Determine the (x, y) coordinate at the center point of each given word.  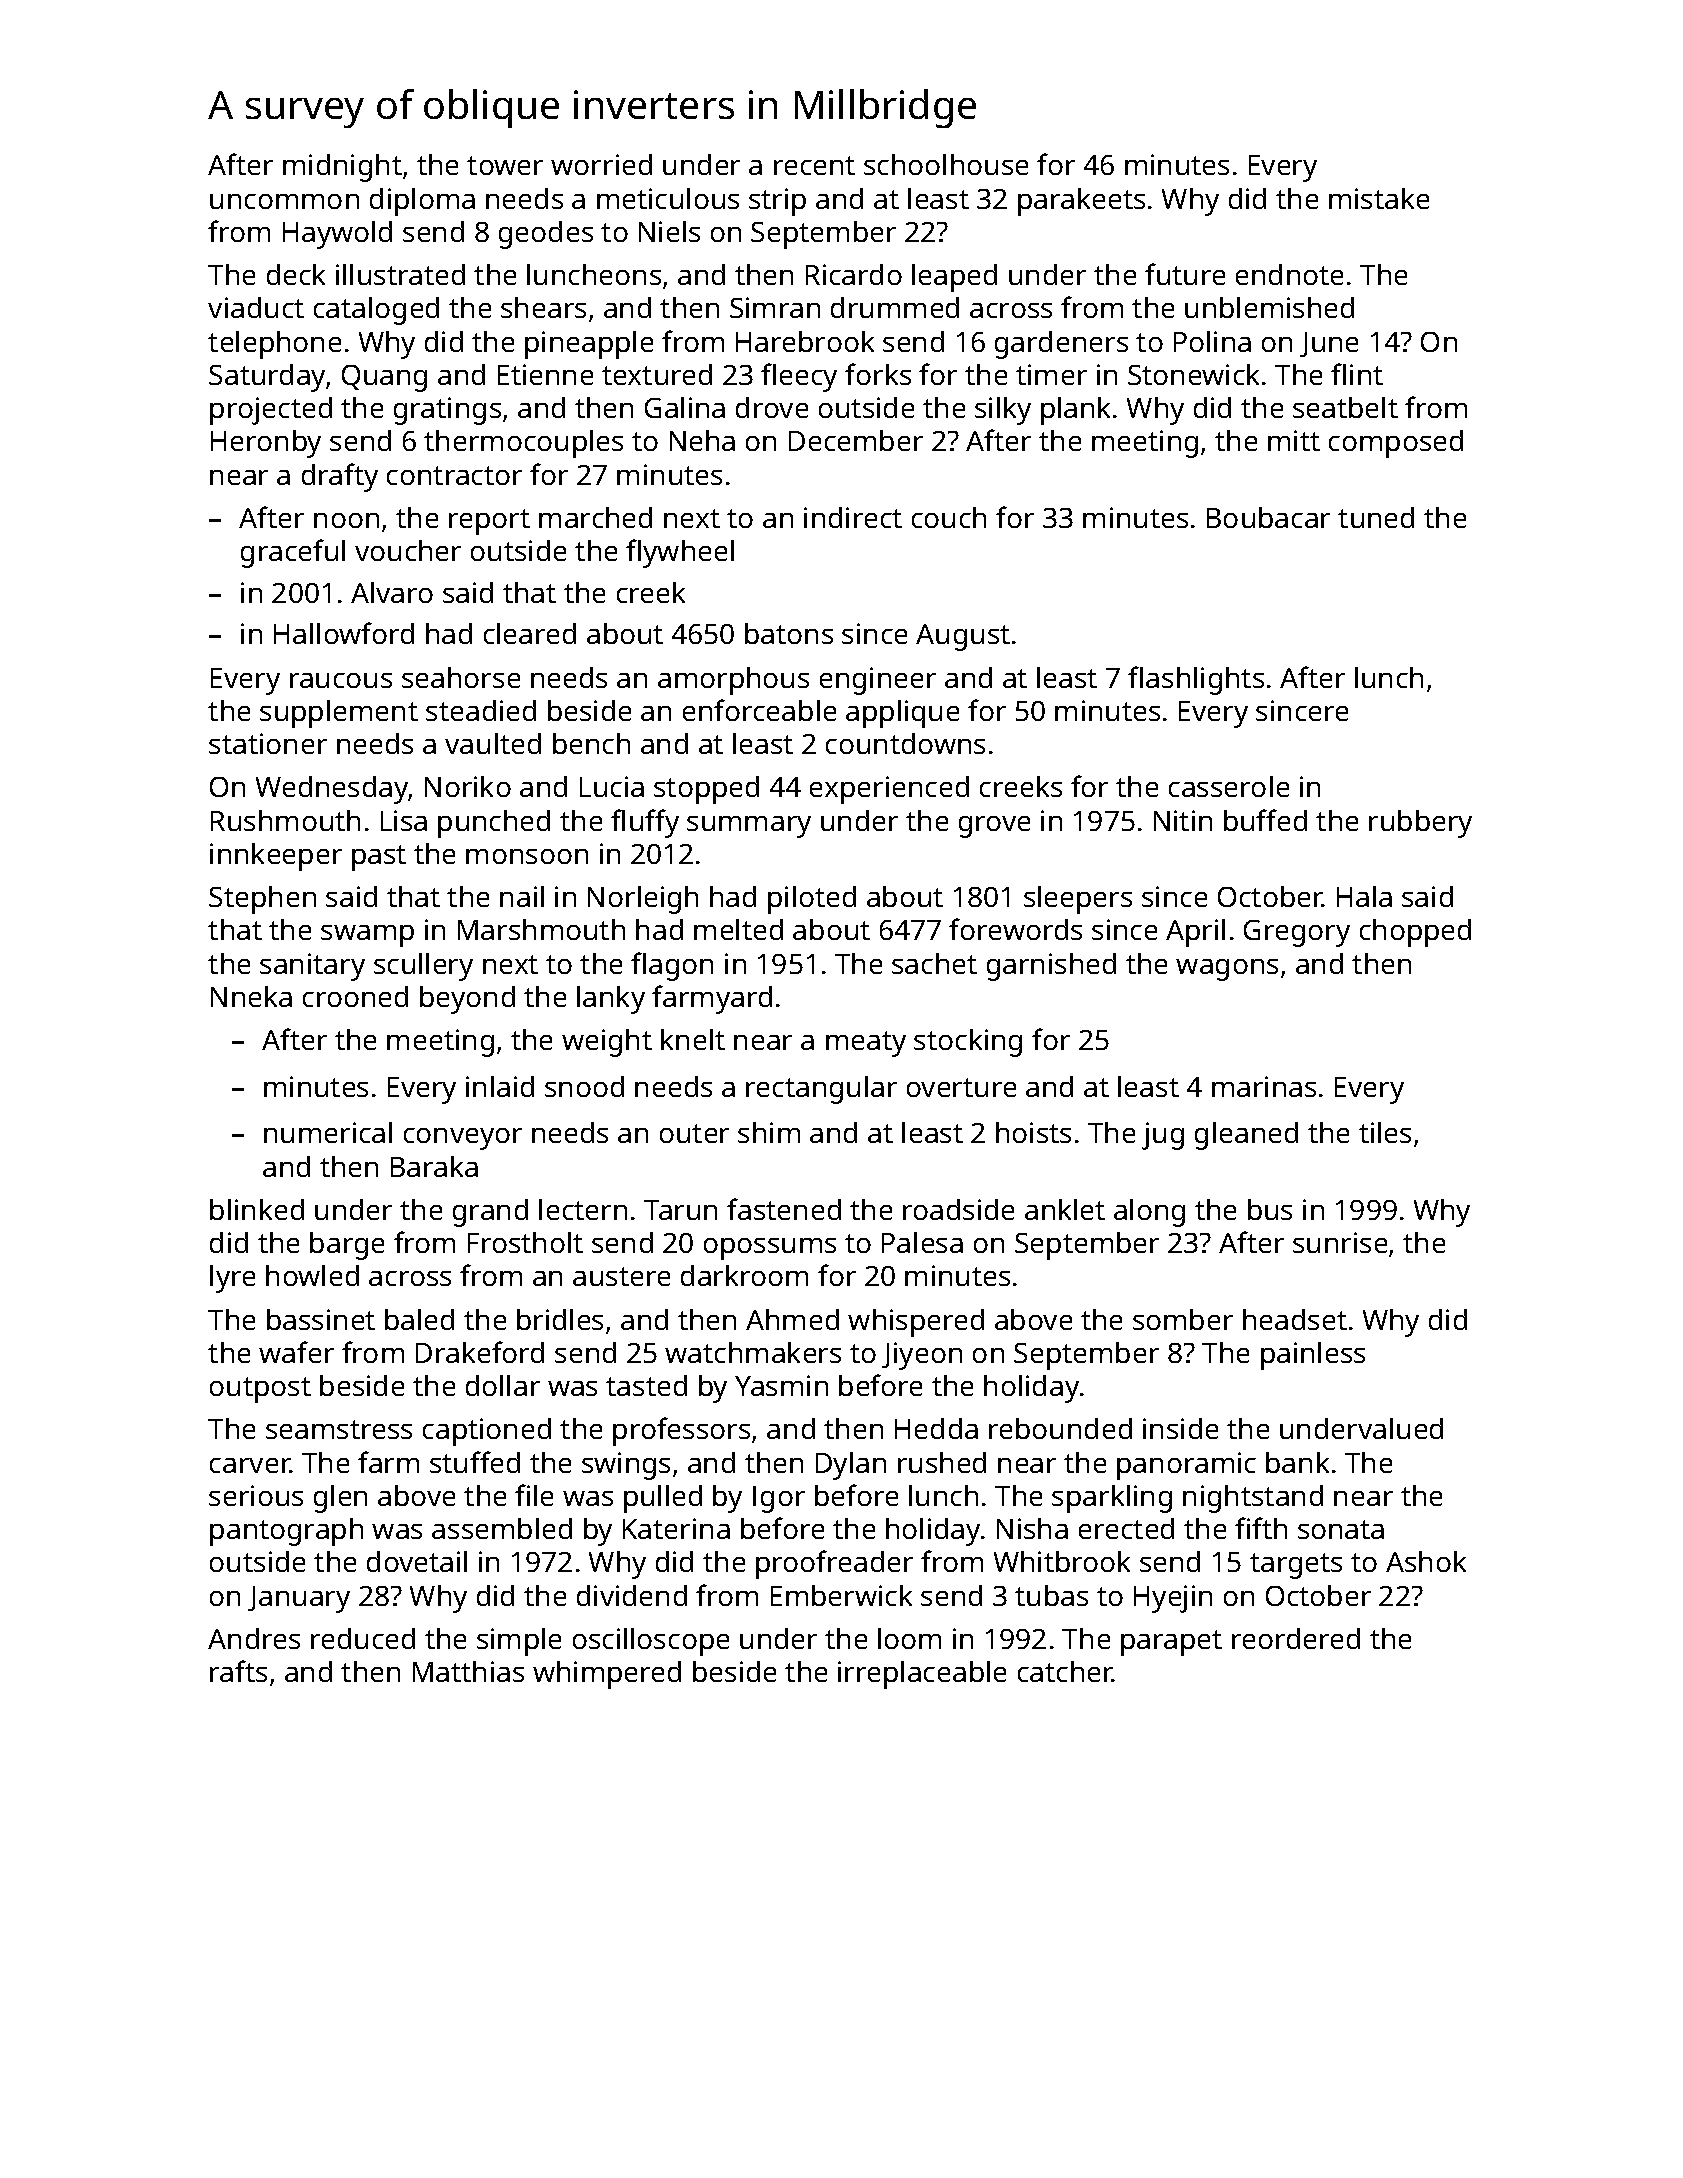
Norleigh (643, 900)
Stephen (262, 900)
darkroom (744, 1275)
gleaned (1246, 1136)
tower (505, 165)
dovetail (417, 1561)
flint (1357, 374)
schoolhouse (946, 164)
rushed (942, 1462)
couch (949, 517)
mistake (1379, 198)
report (489, 522)
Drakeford (480, 1352)
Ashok (1426, 1561)
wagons (1227, 970)
